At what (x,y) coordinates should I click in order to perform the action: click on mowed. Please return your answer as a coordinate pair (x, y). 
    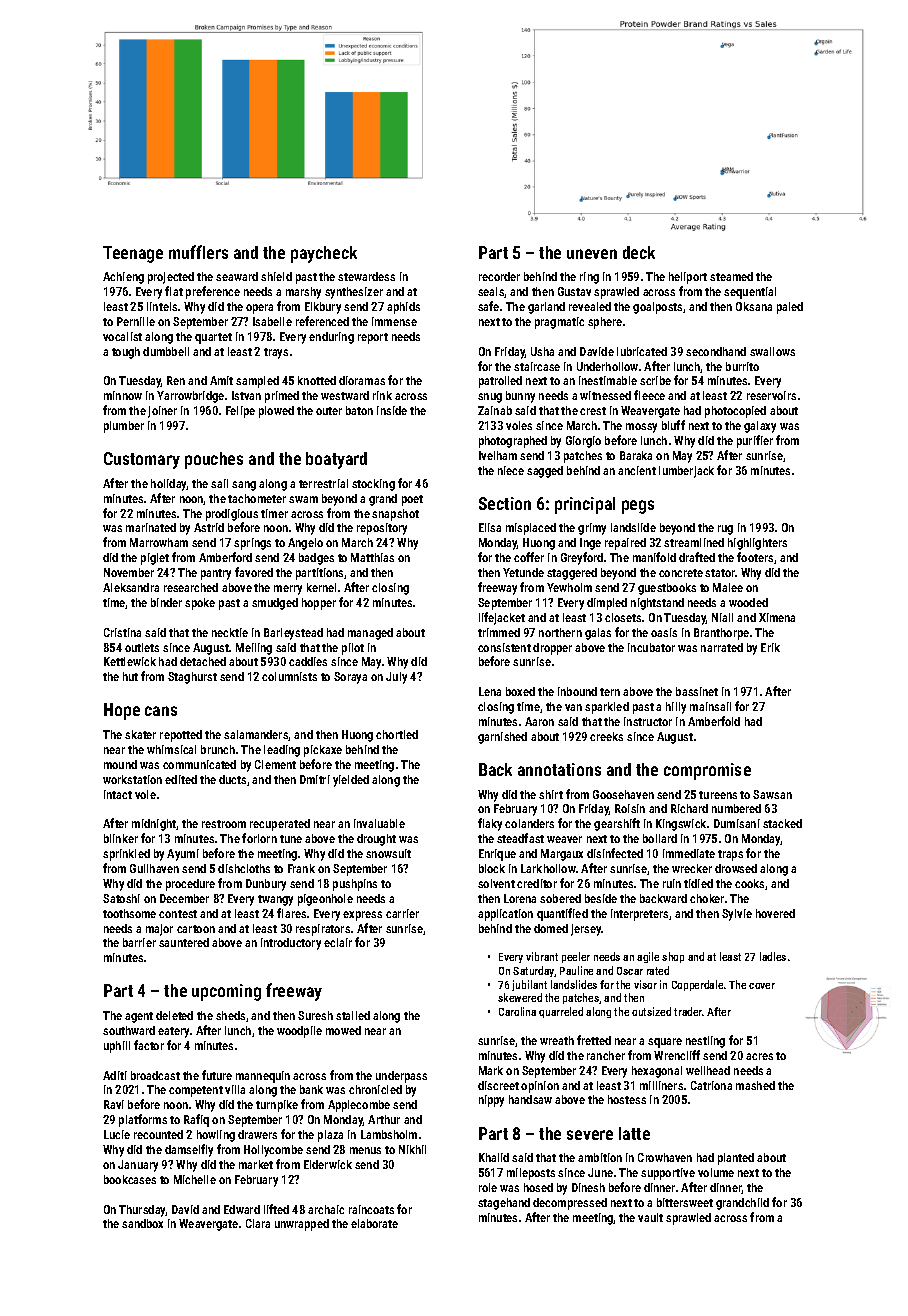
    Looking at the image, I should click on (343, 1030).
